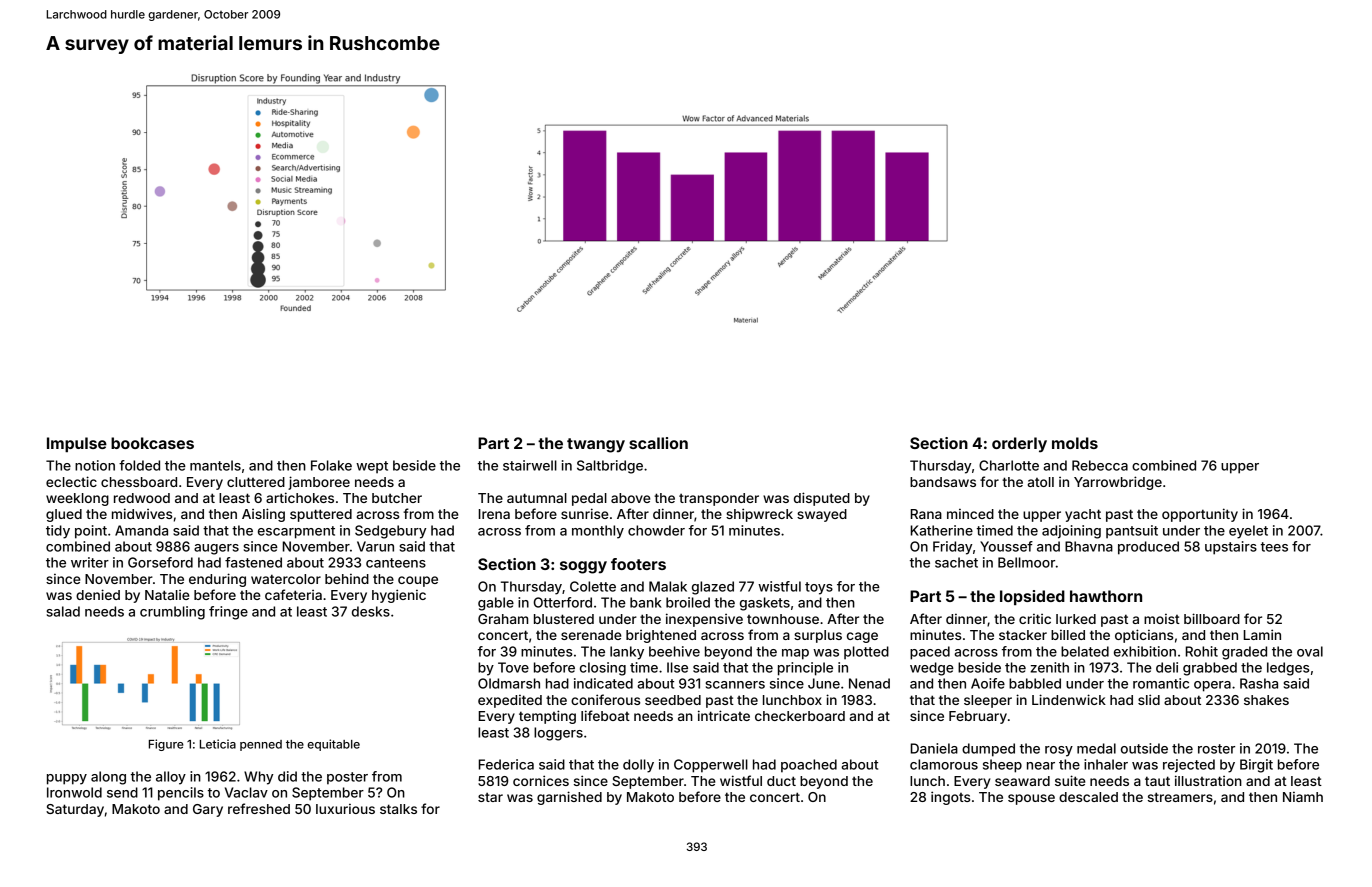 Image resolution: width=1372 pixels, height=887 pixels. Describe the element at coordinates (638, 766) in the screenshot. I see `dolly` at that location.
